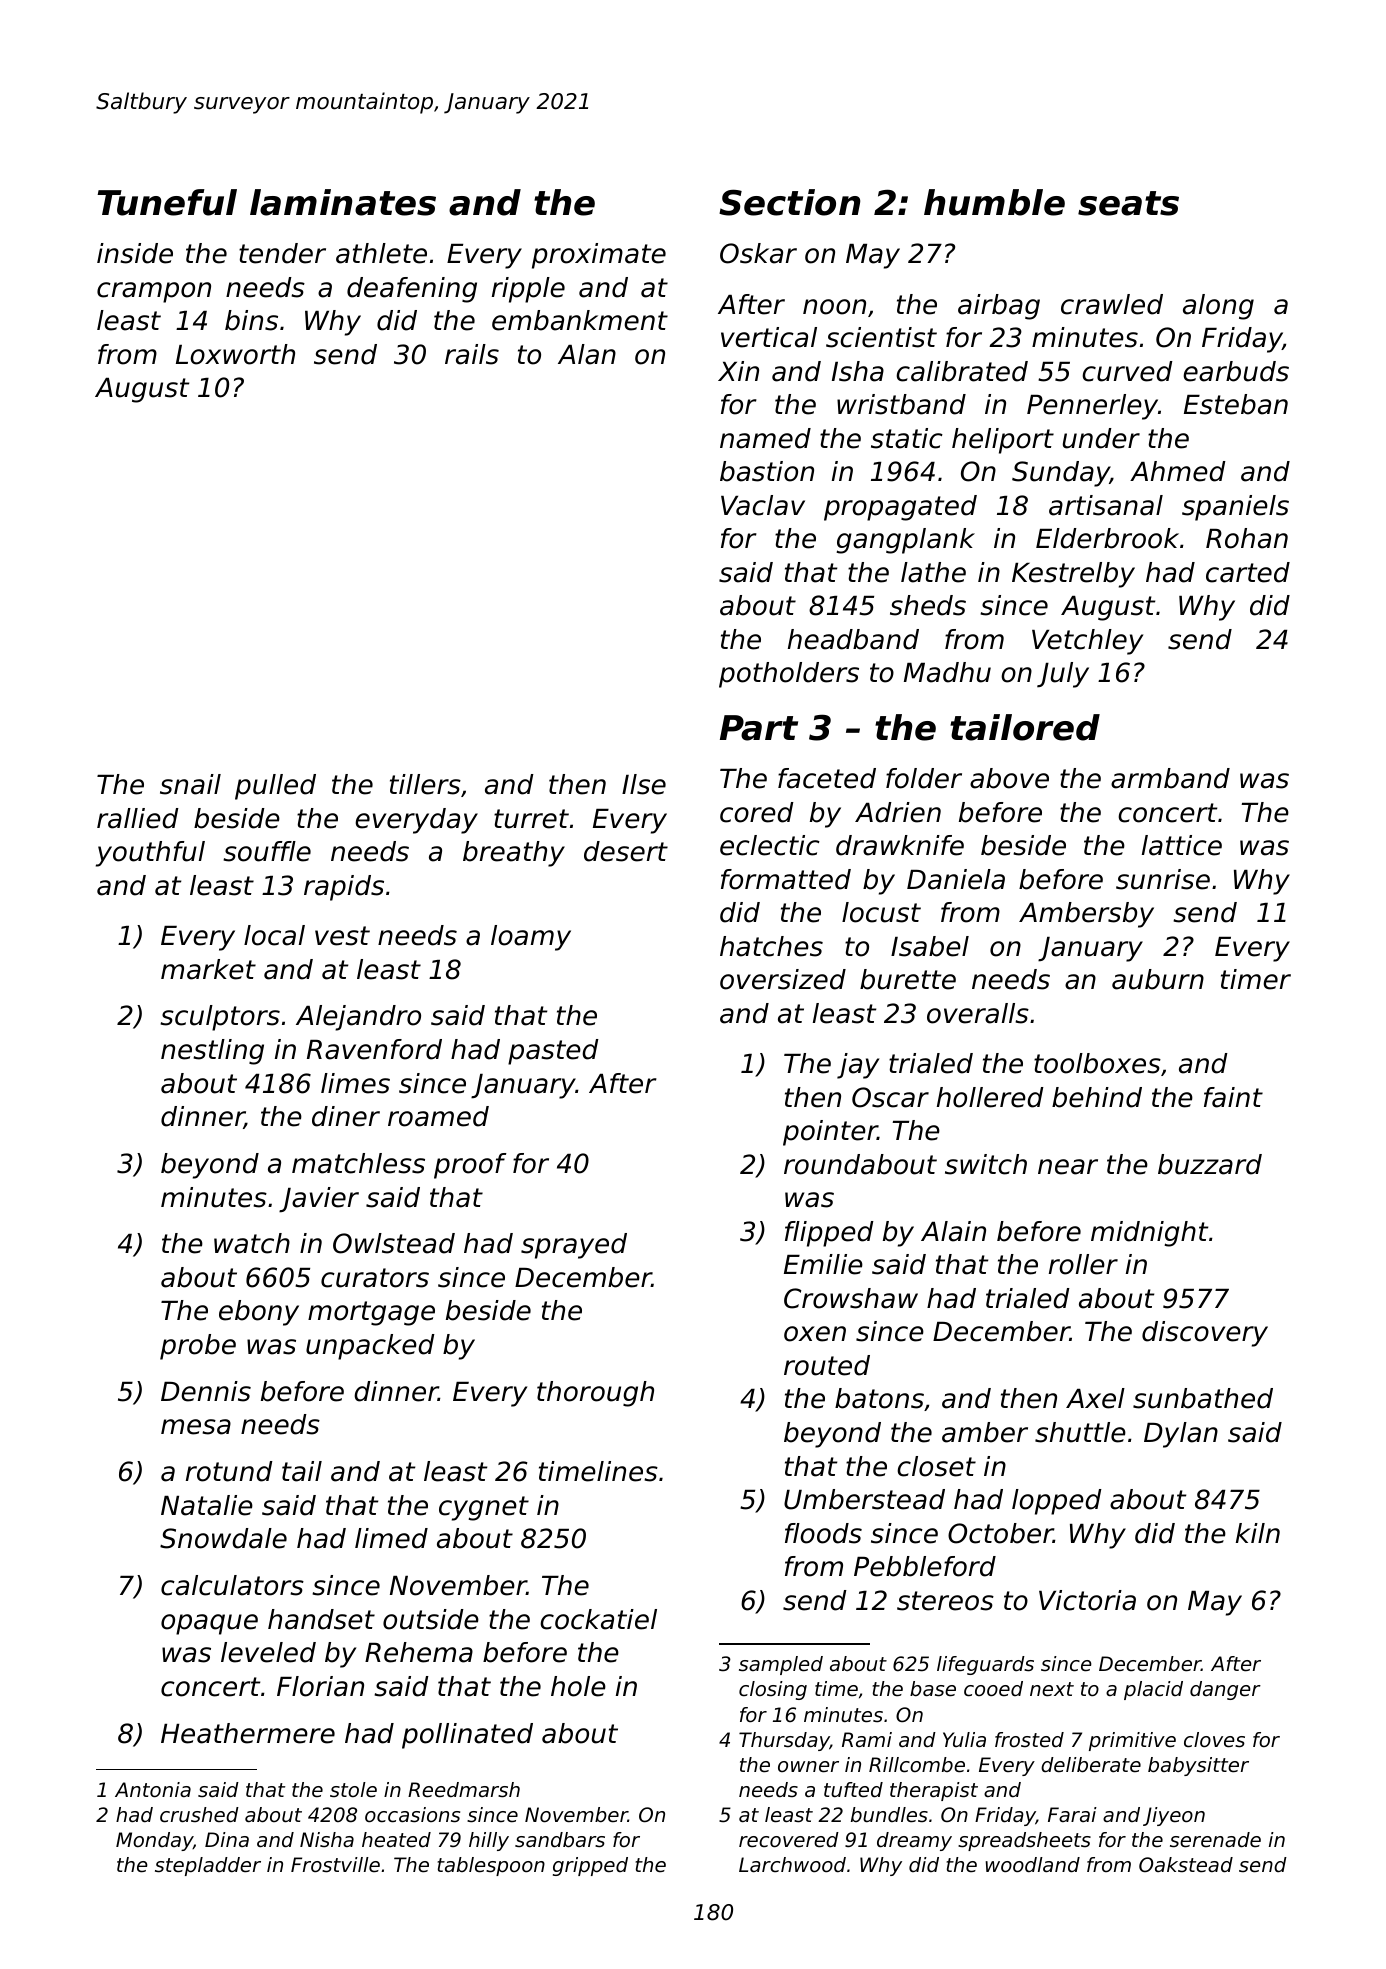 This screenshot has width=1386, height=1969. What do you see at coordinates (789, 202) in the screenshot?
I see `Section` at bounding box center [789, 202].
